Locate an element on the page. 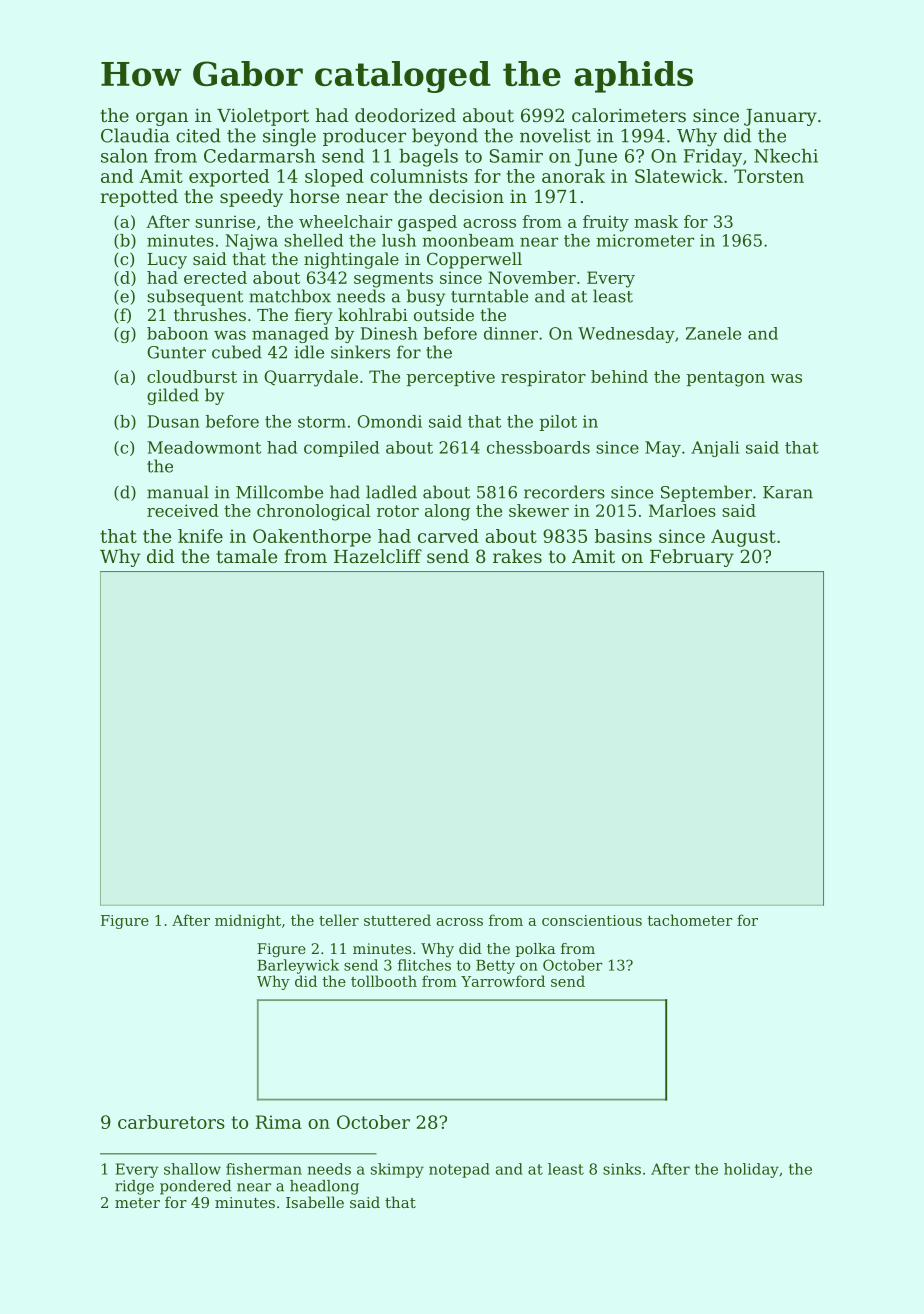 This document has height=1314, width=924. skimpy is located at coordinates (397, 1170).
